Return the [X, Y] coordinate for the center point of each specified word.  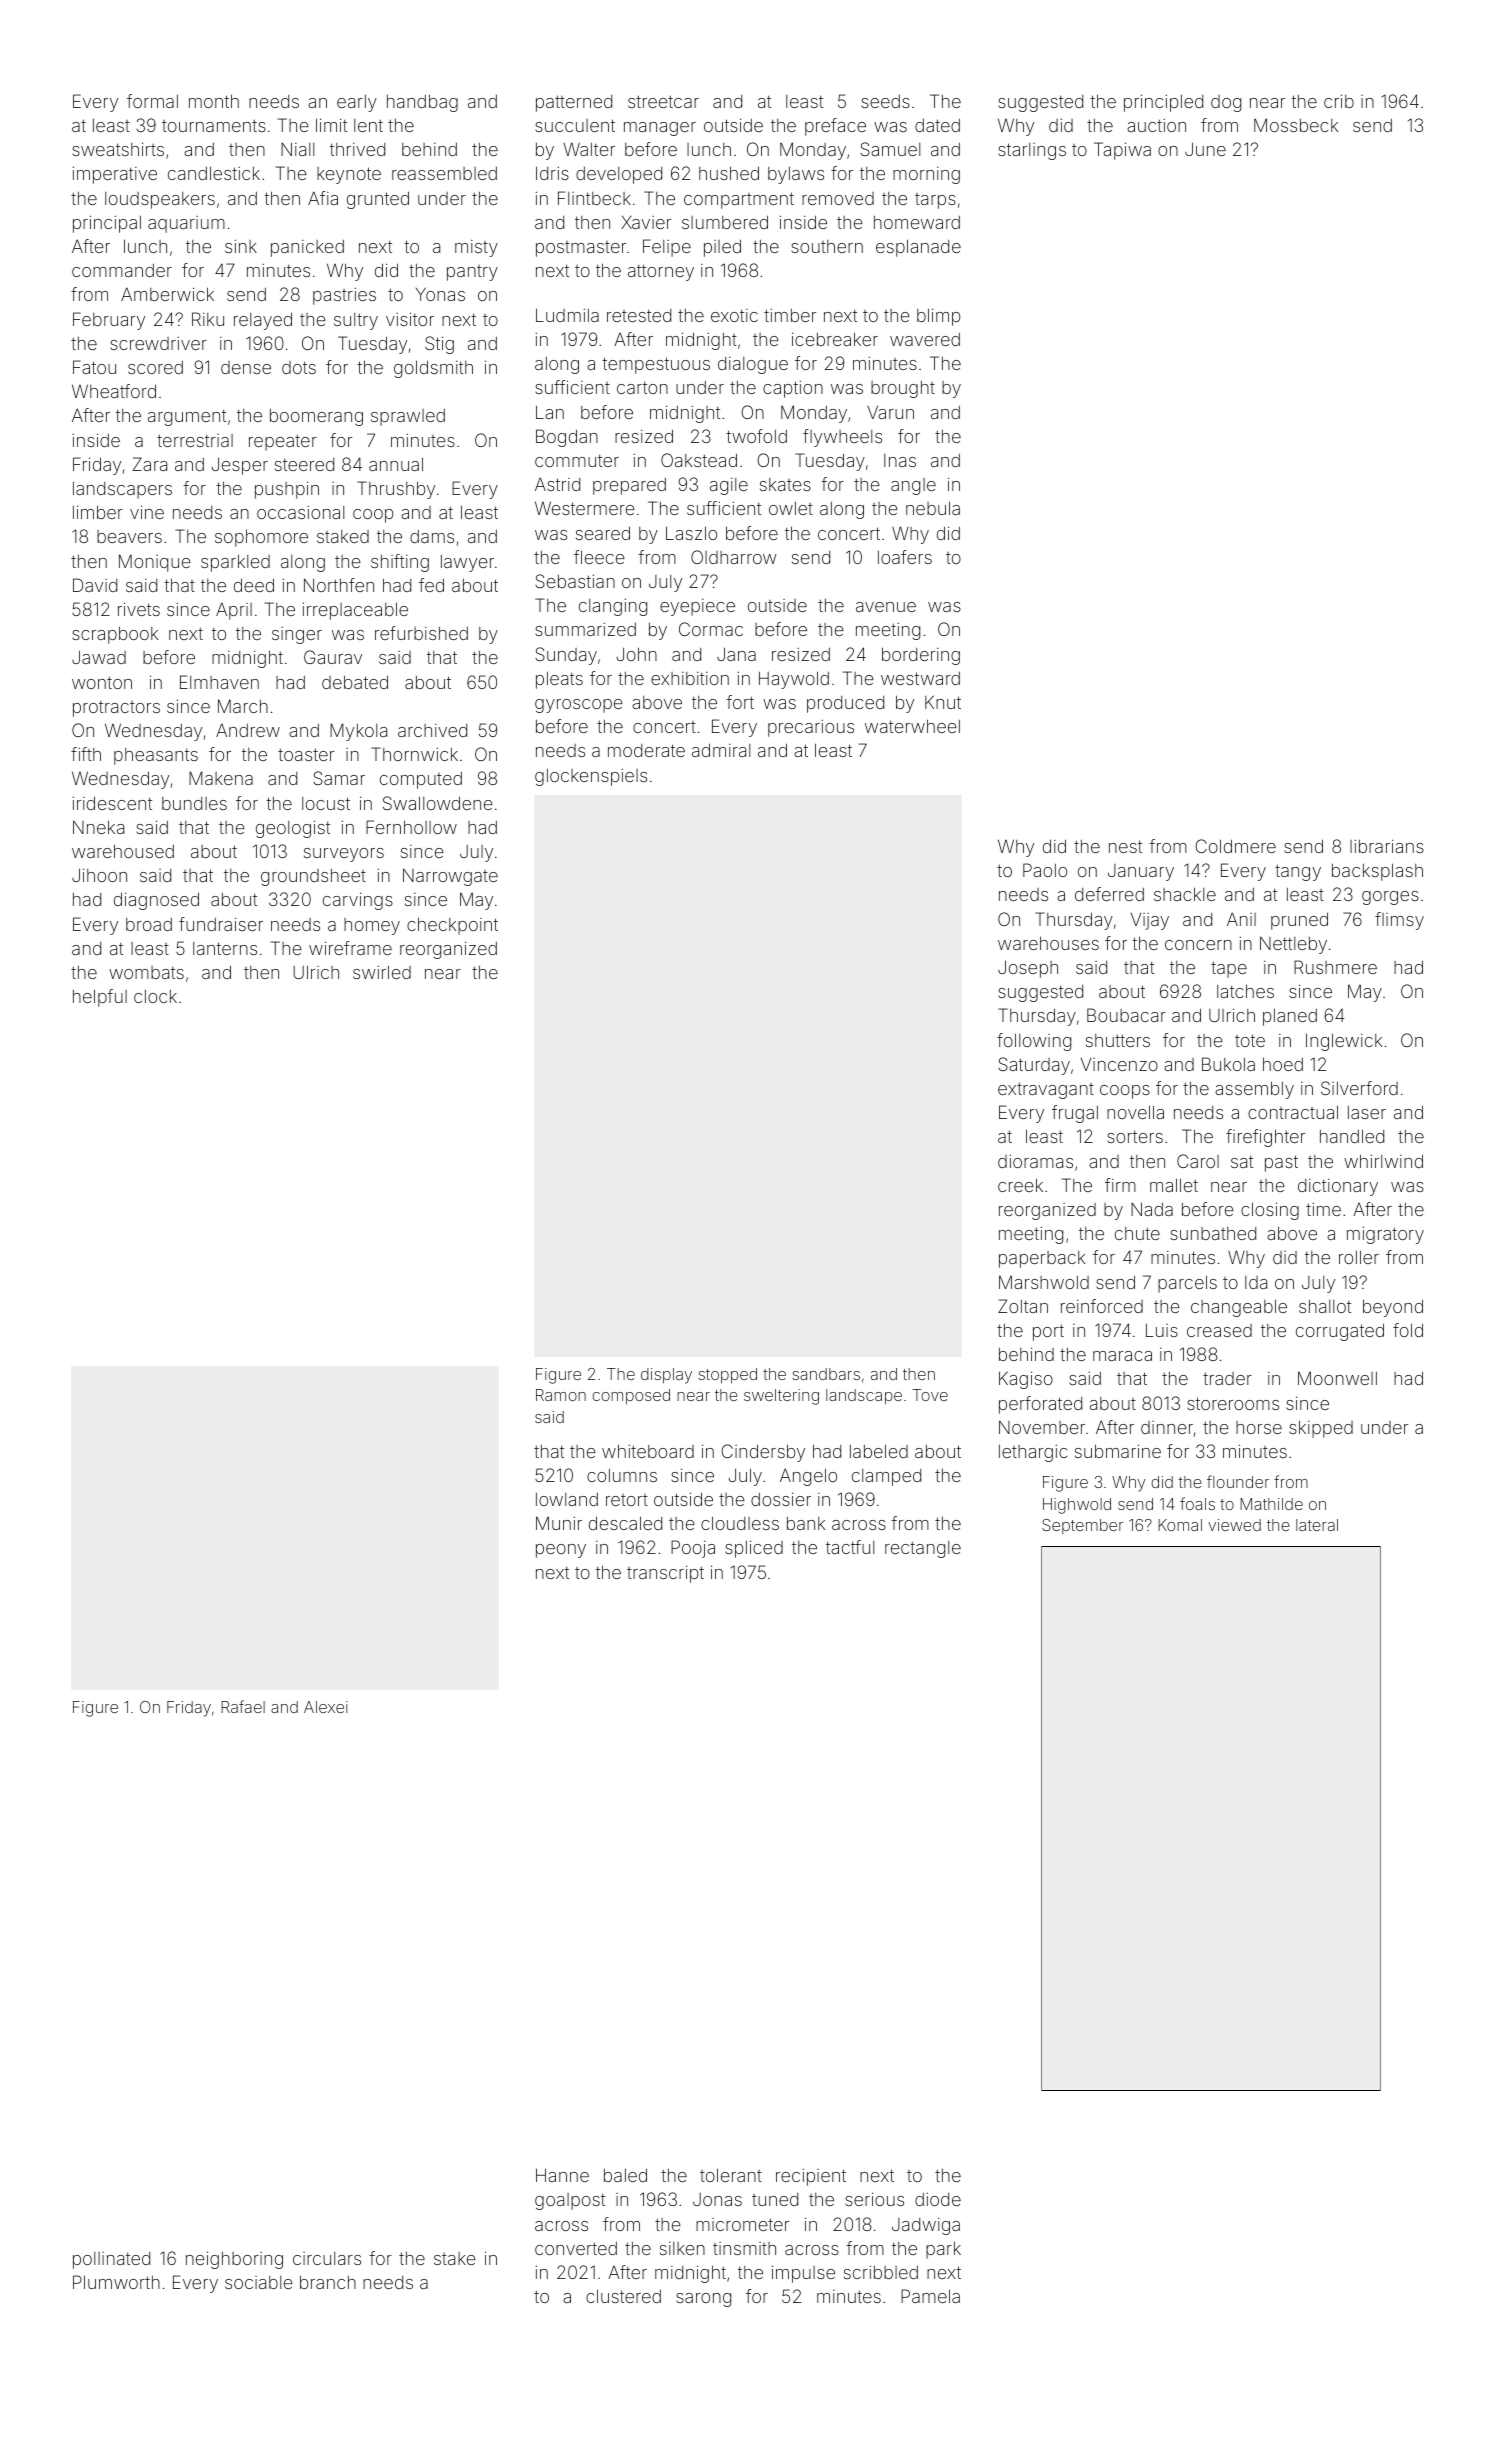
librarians [1387, 846]
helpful [100, 998]
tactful [850, 1547]
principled [1163, 103]
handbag [422, 103]
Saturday [1034, 1066]
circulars [327, 2258]
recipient [811, 2177]
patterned [574, 103]
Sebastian [575, 581]
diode [938, 2199]
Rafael [243, 1706]
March [243, 706]
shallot [1325, 1306]
